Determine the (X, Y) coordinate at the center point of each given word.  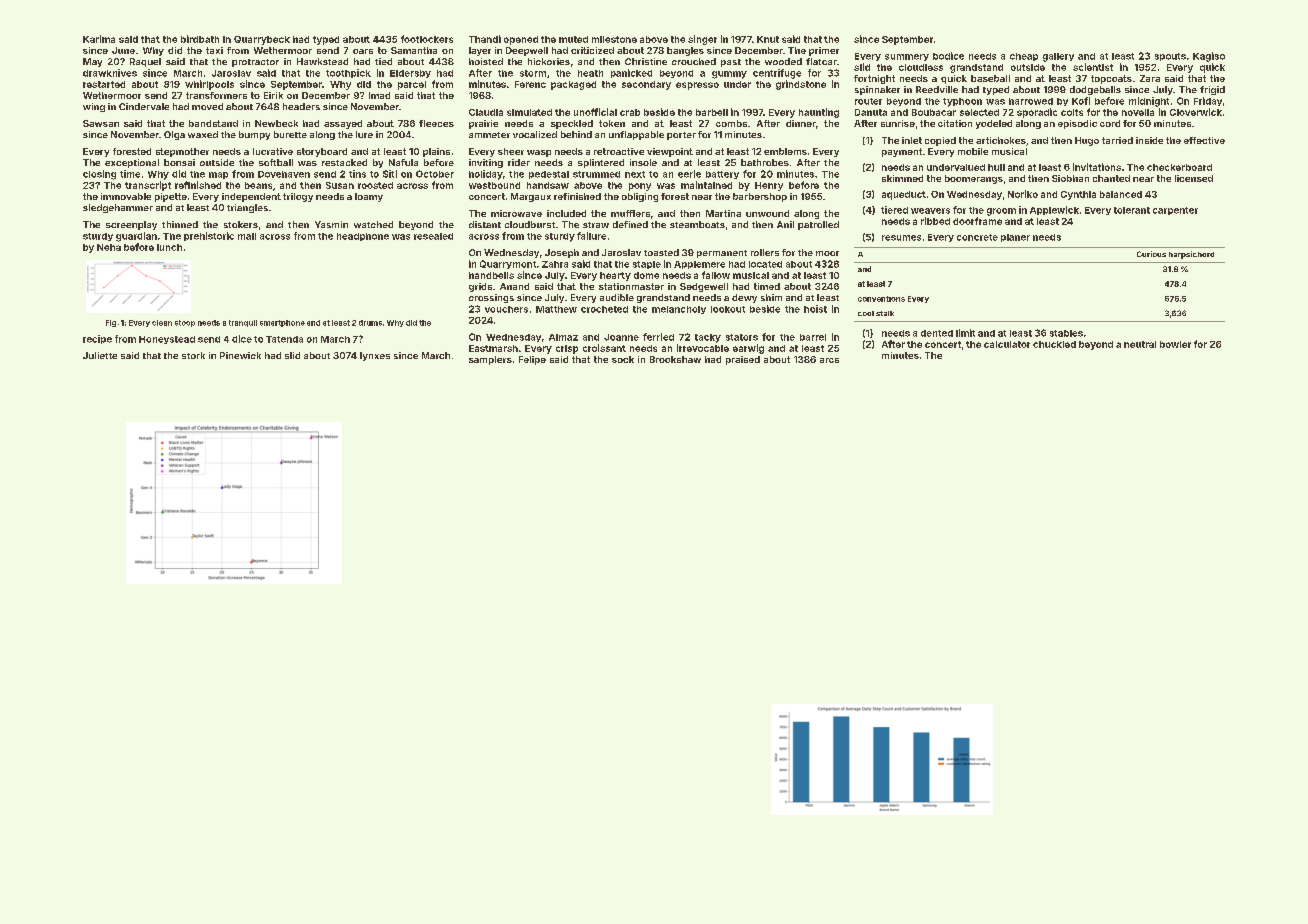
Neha (109, 247)
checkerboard (1179, 167)
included (566, 213)
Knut (768, 39)
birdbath (200, 39)
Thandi (485, 39)
